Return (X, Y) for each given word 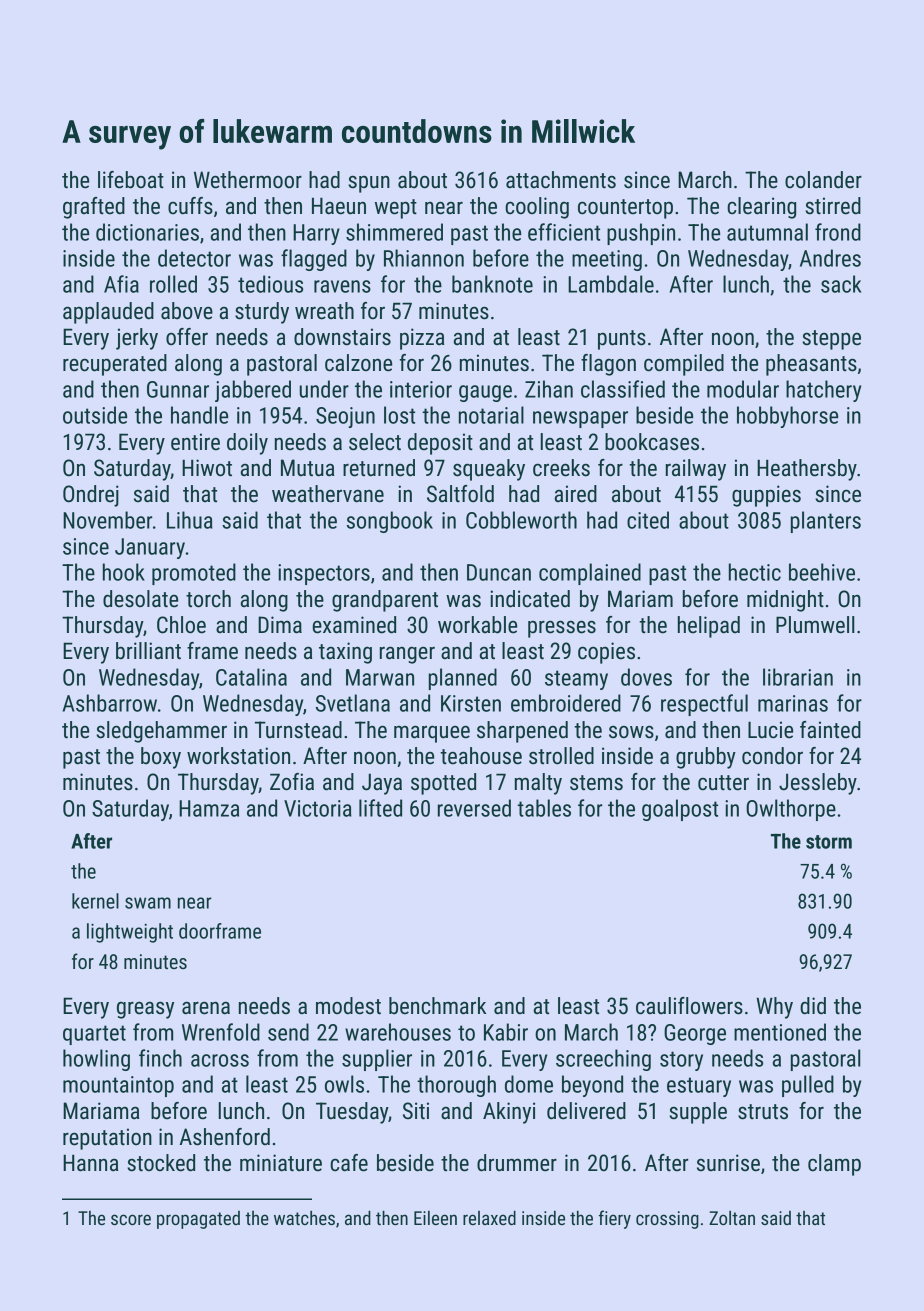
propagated (198, 1220)
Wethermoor (248, 180)
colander (823, 180)
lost (399, 415)
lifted (380, 808)
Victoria (318, 808)
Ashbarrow (110, 703)
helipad (709, 627)
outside (95, 415)
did (813, 1006)
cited (648, 520)
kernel (95, 901)
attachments (561, 180)
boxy (161, 758)
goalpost (680, 810)
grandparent (385, 601)
